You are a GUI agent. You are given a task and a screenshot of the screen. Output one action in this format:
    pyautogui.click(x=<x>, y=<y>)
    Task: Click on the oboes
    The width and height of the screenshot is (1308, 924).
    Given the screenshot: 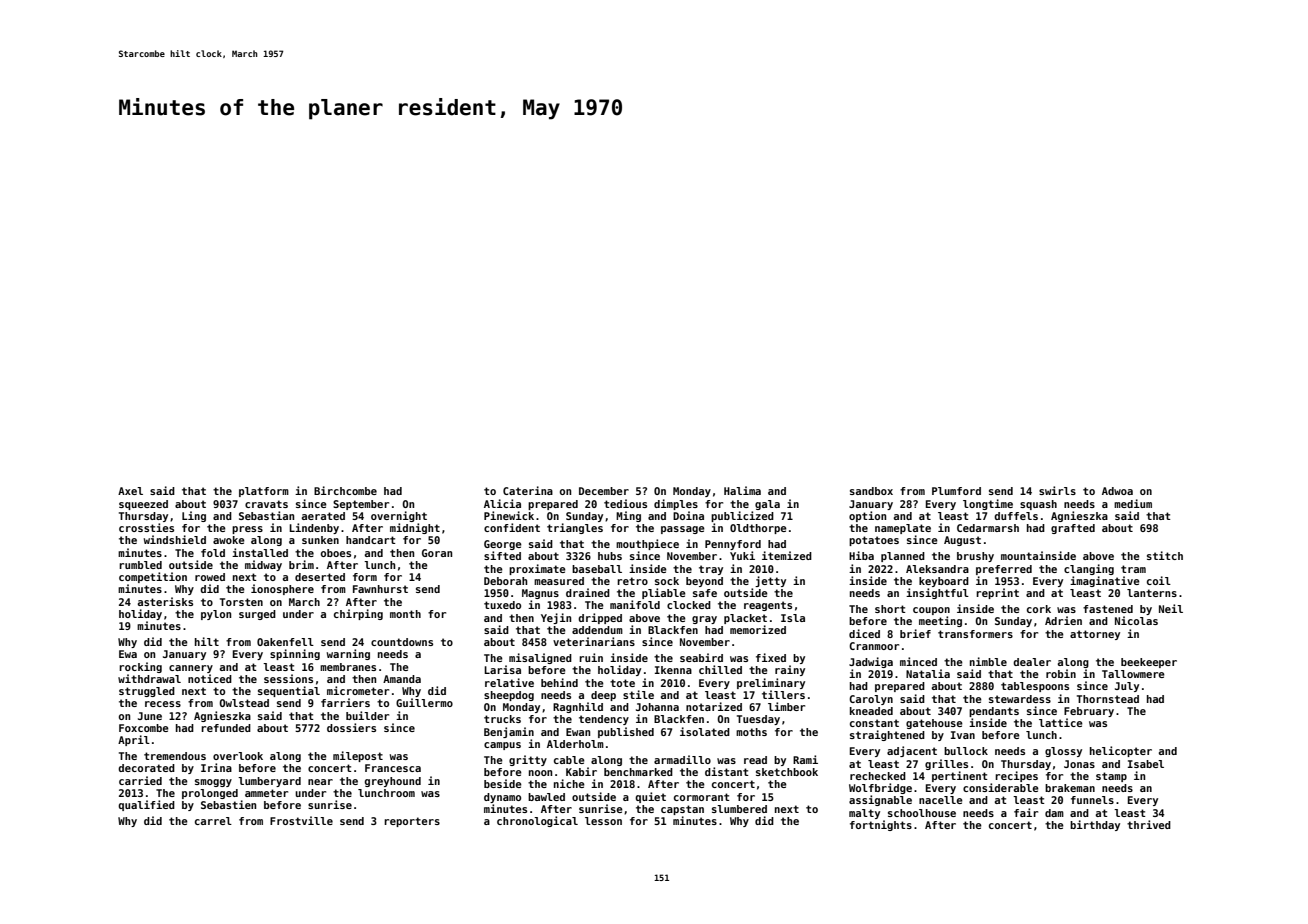 What is the action you would take?
    pyautogui.click(x=336, y=553)
